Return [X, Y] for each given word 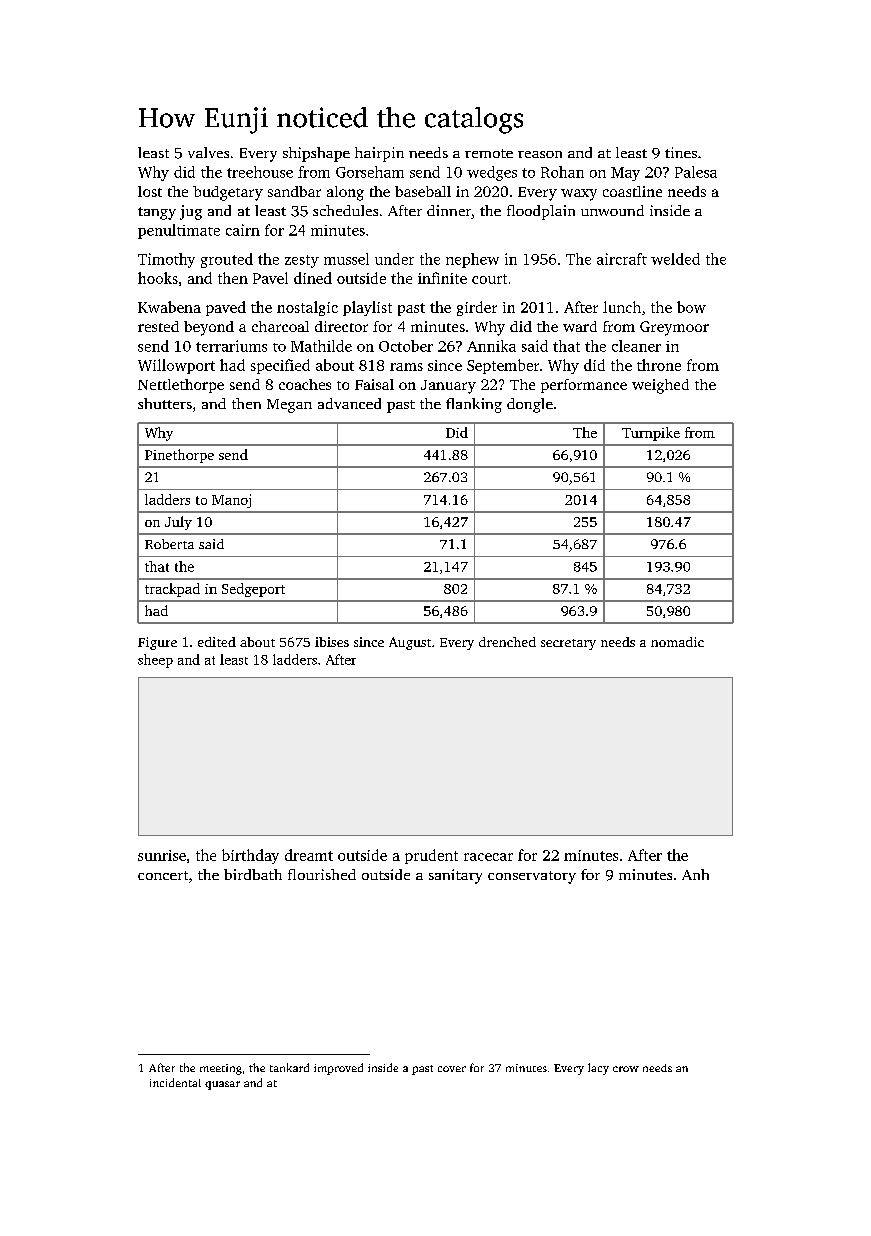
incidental [175, 1082]
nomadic [677, 642]
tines [681, 152]
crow [626, 1069]
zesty [302, 261]
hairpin [379, 154]
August [410, 643]
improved [338, 1069]
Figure [157, 643]
